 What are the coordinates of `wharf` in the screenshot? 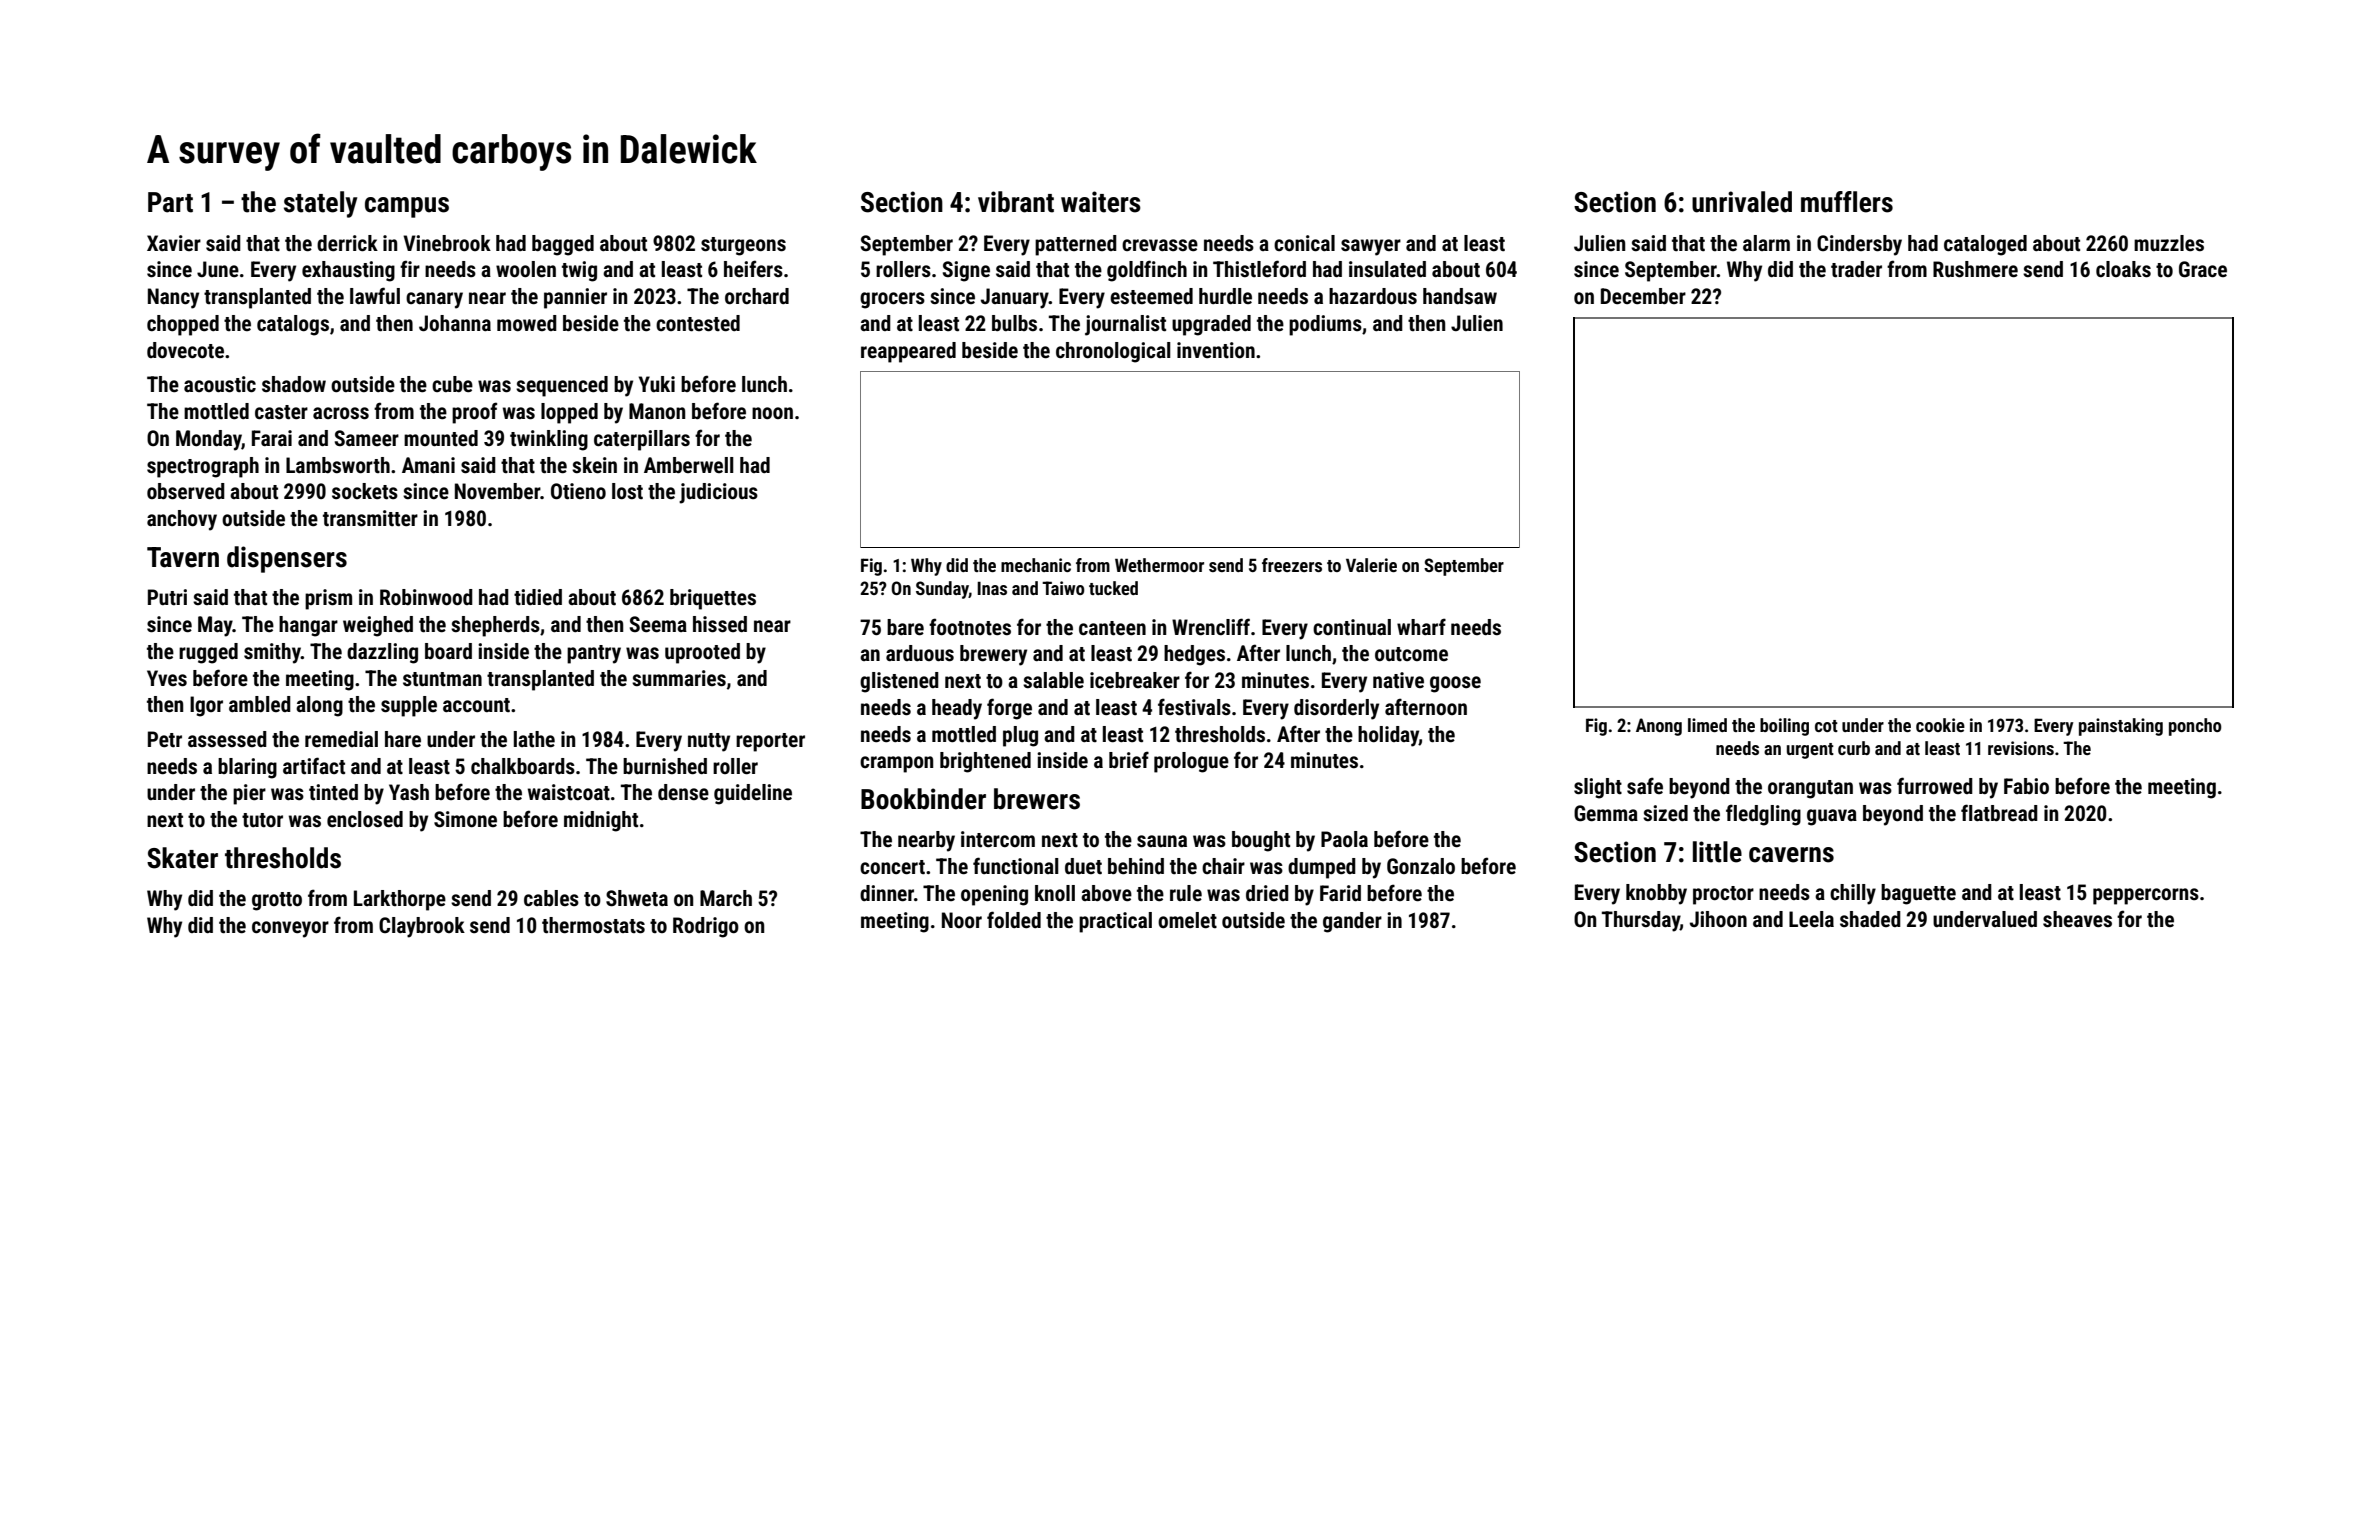 It's located at (1421, 626).
